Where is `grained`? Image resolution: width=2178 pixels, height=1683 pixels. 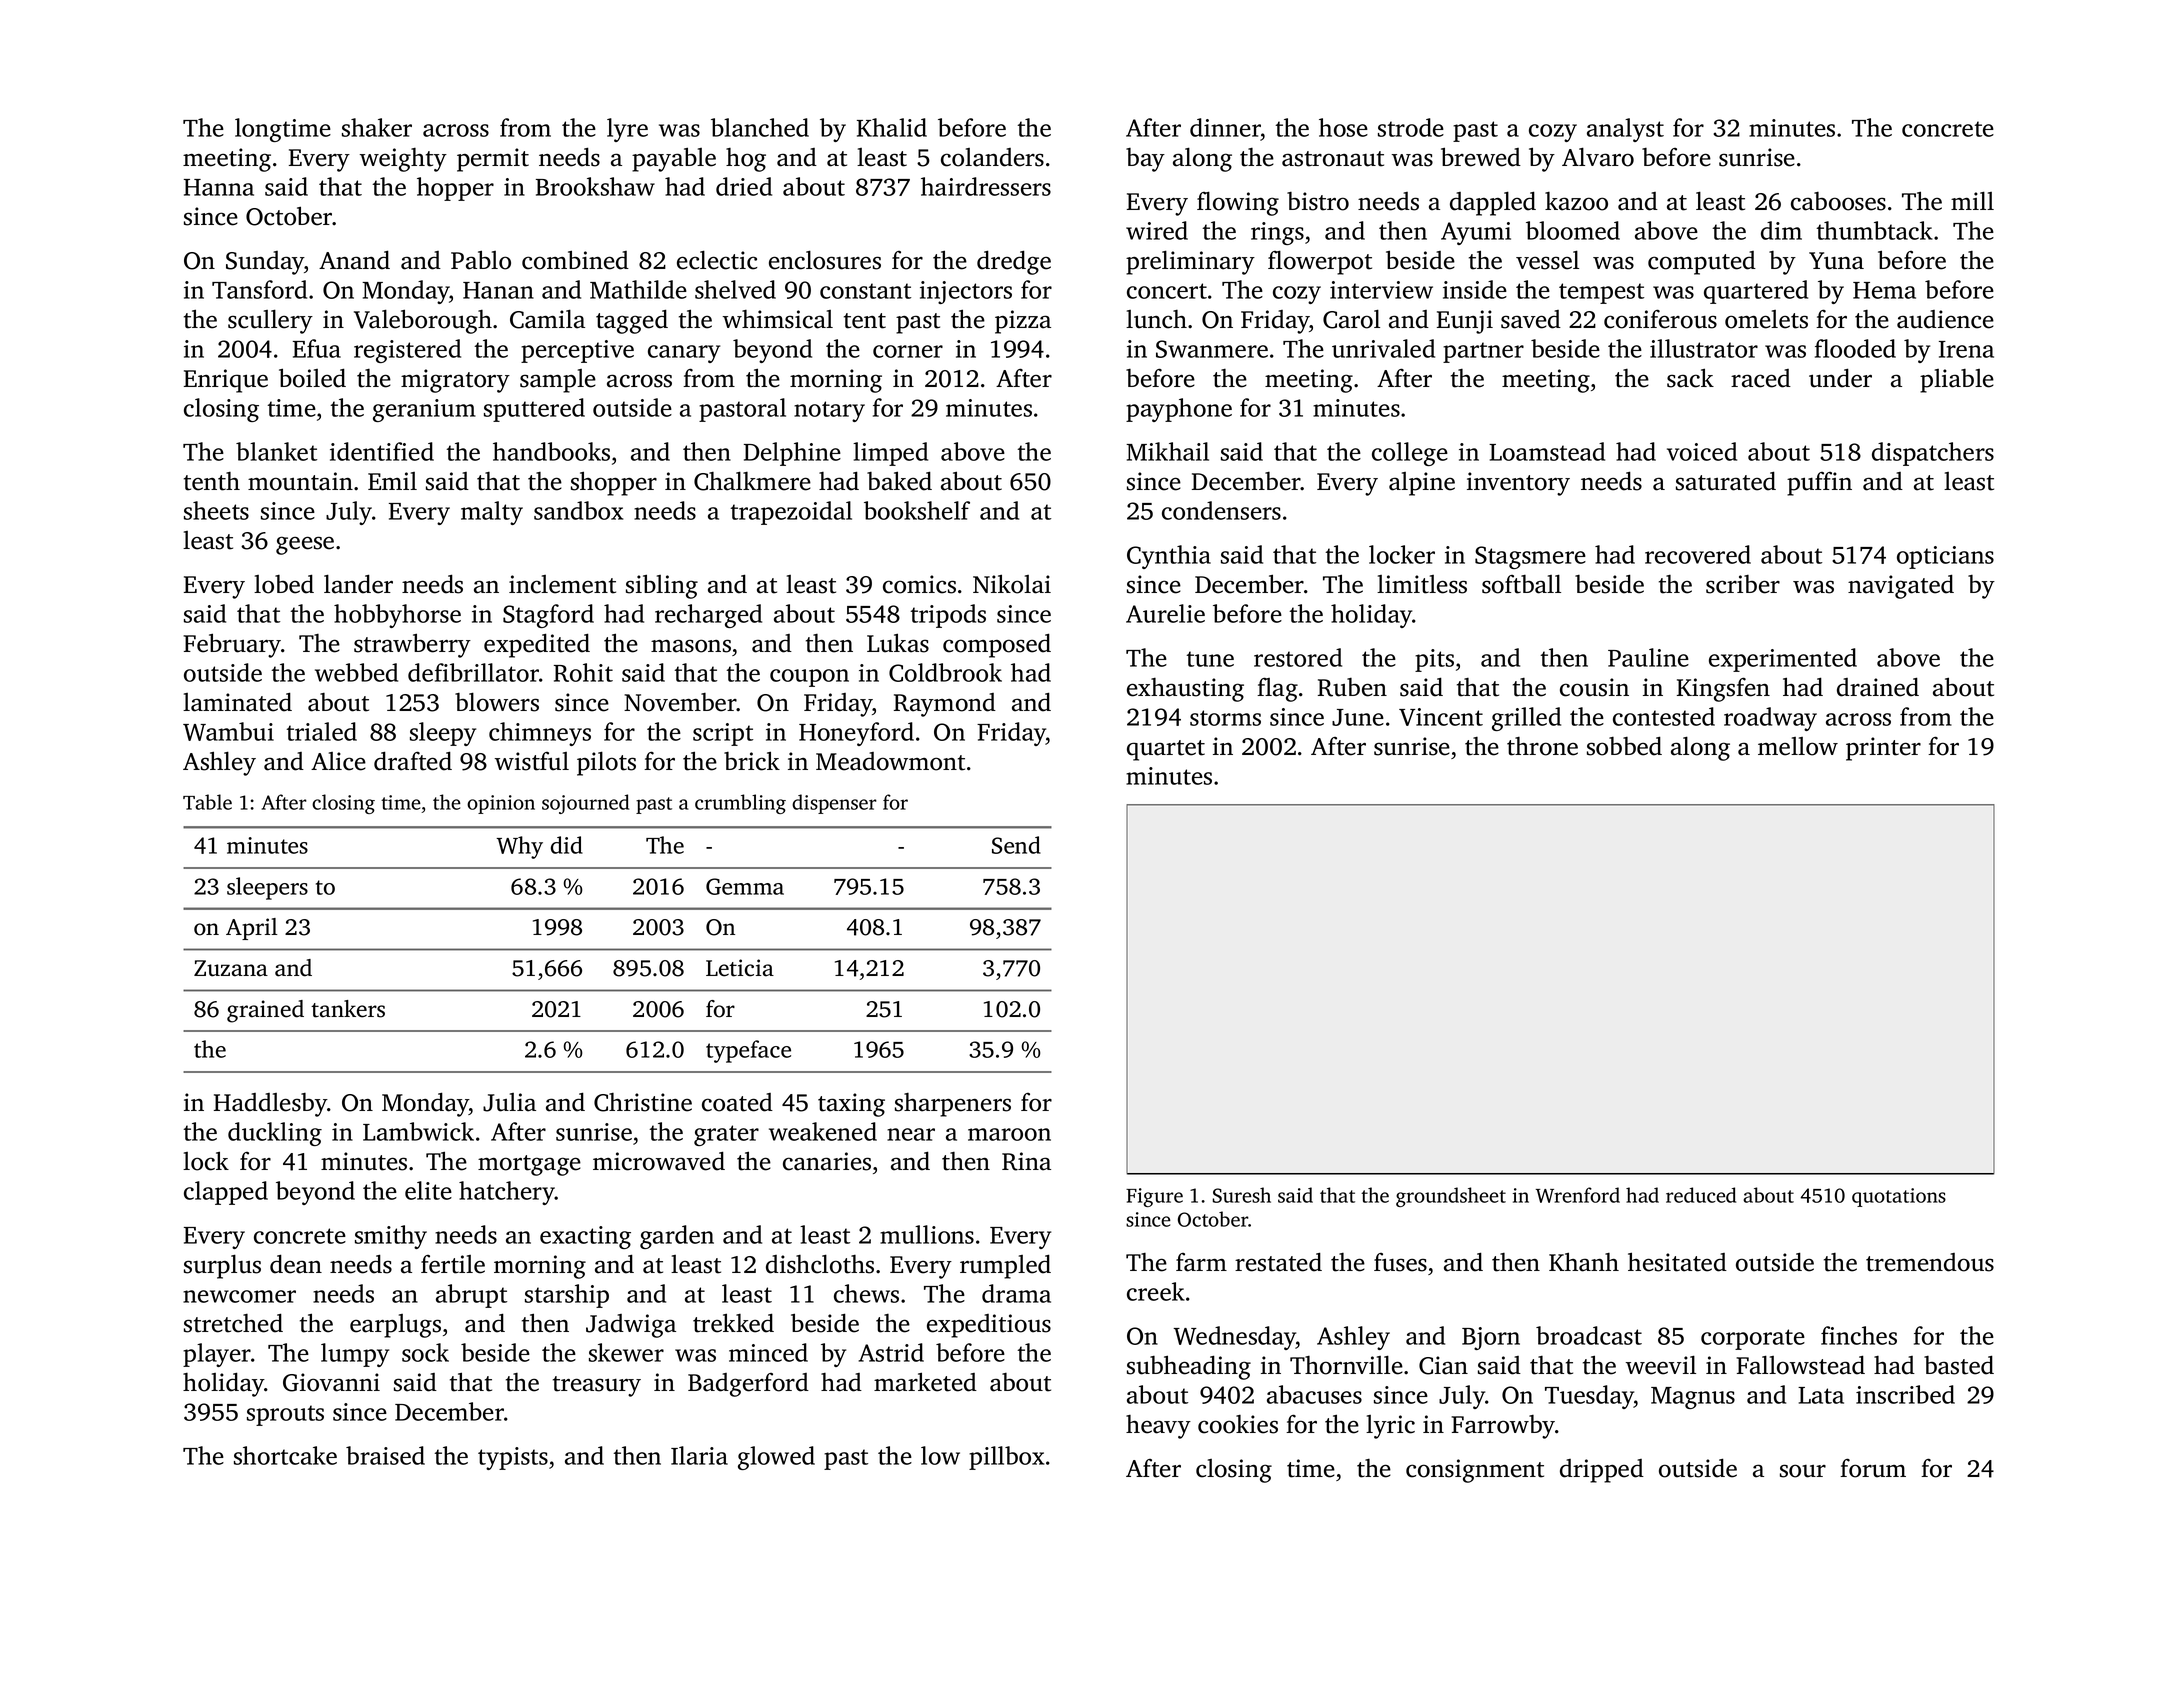
grained is located at coordinates (265, 1011).
